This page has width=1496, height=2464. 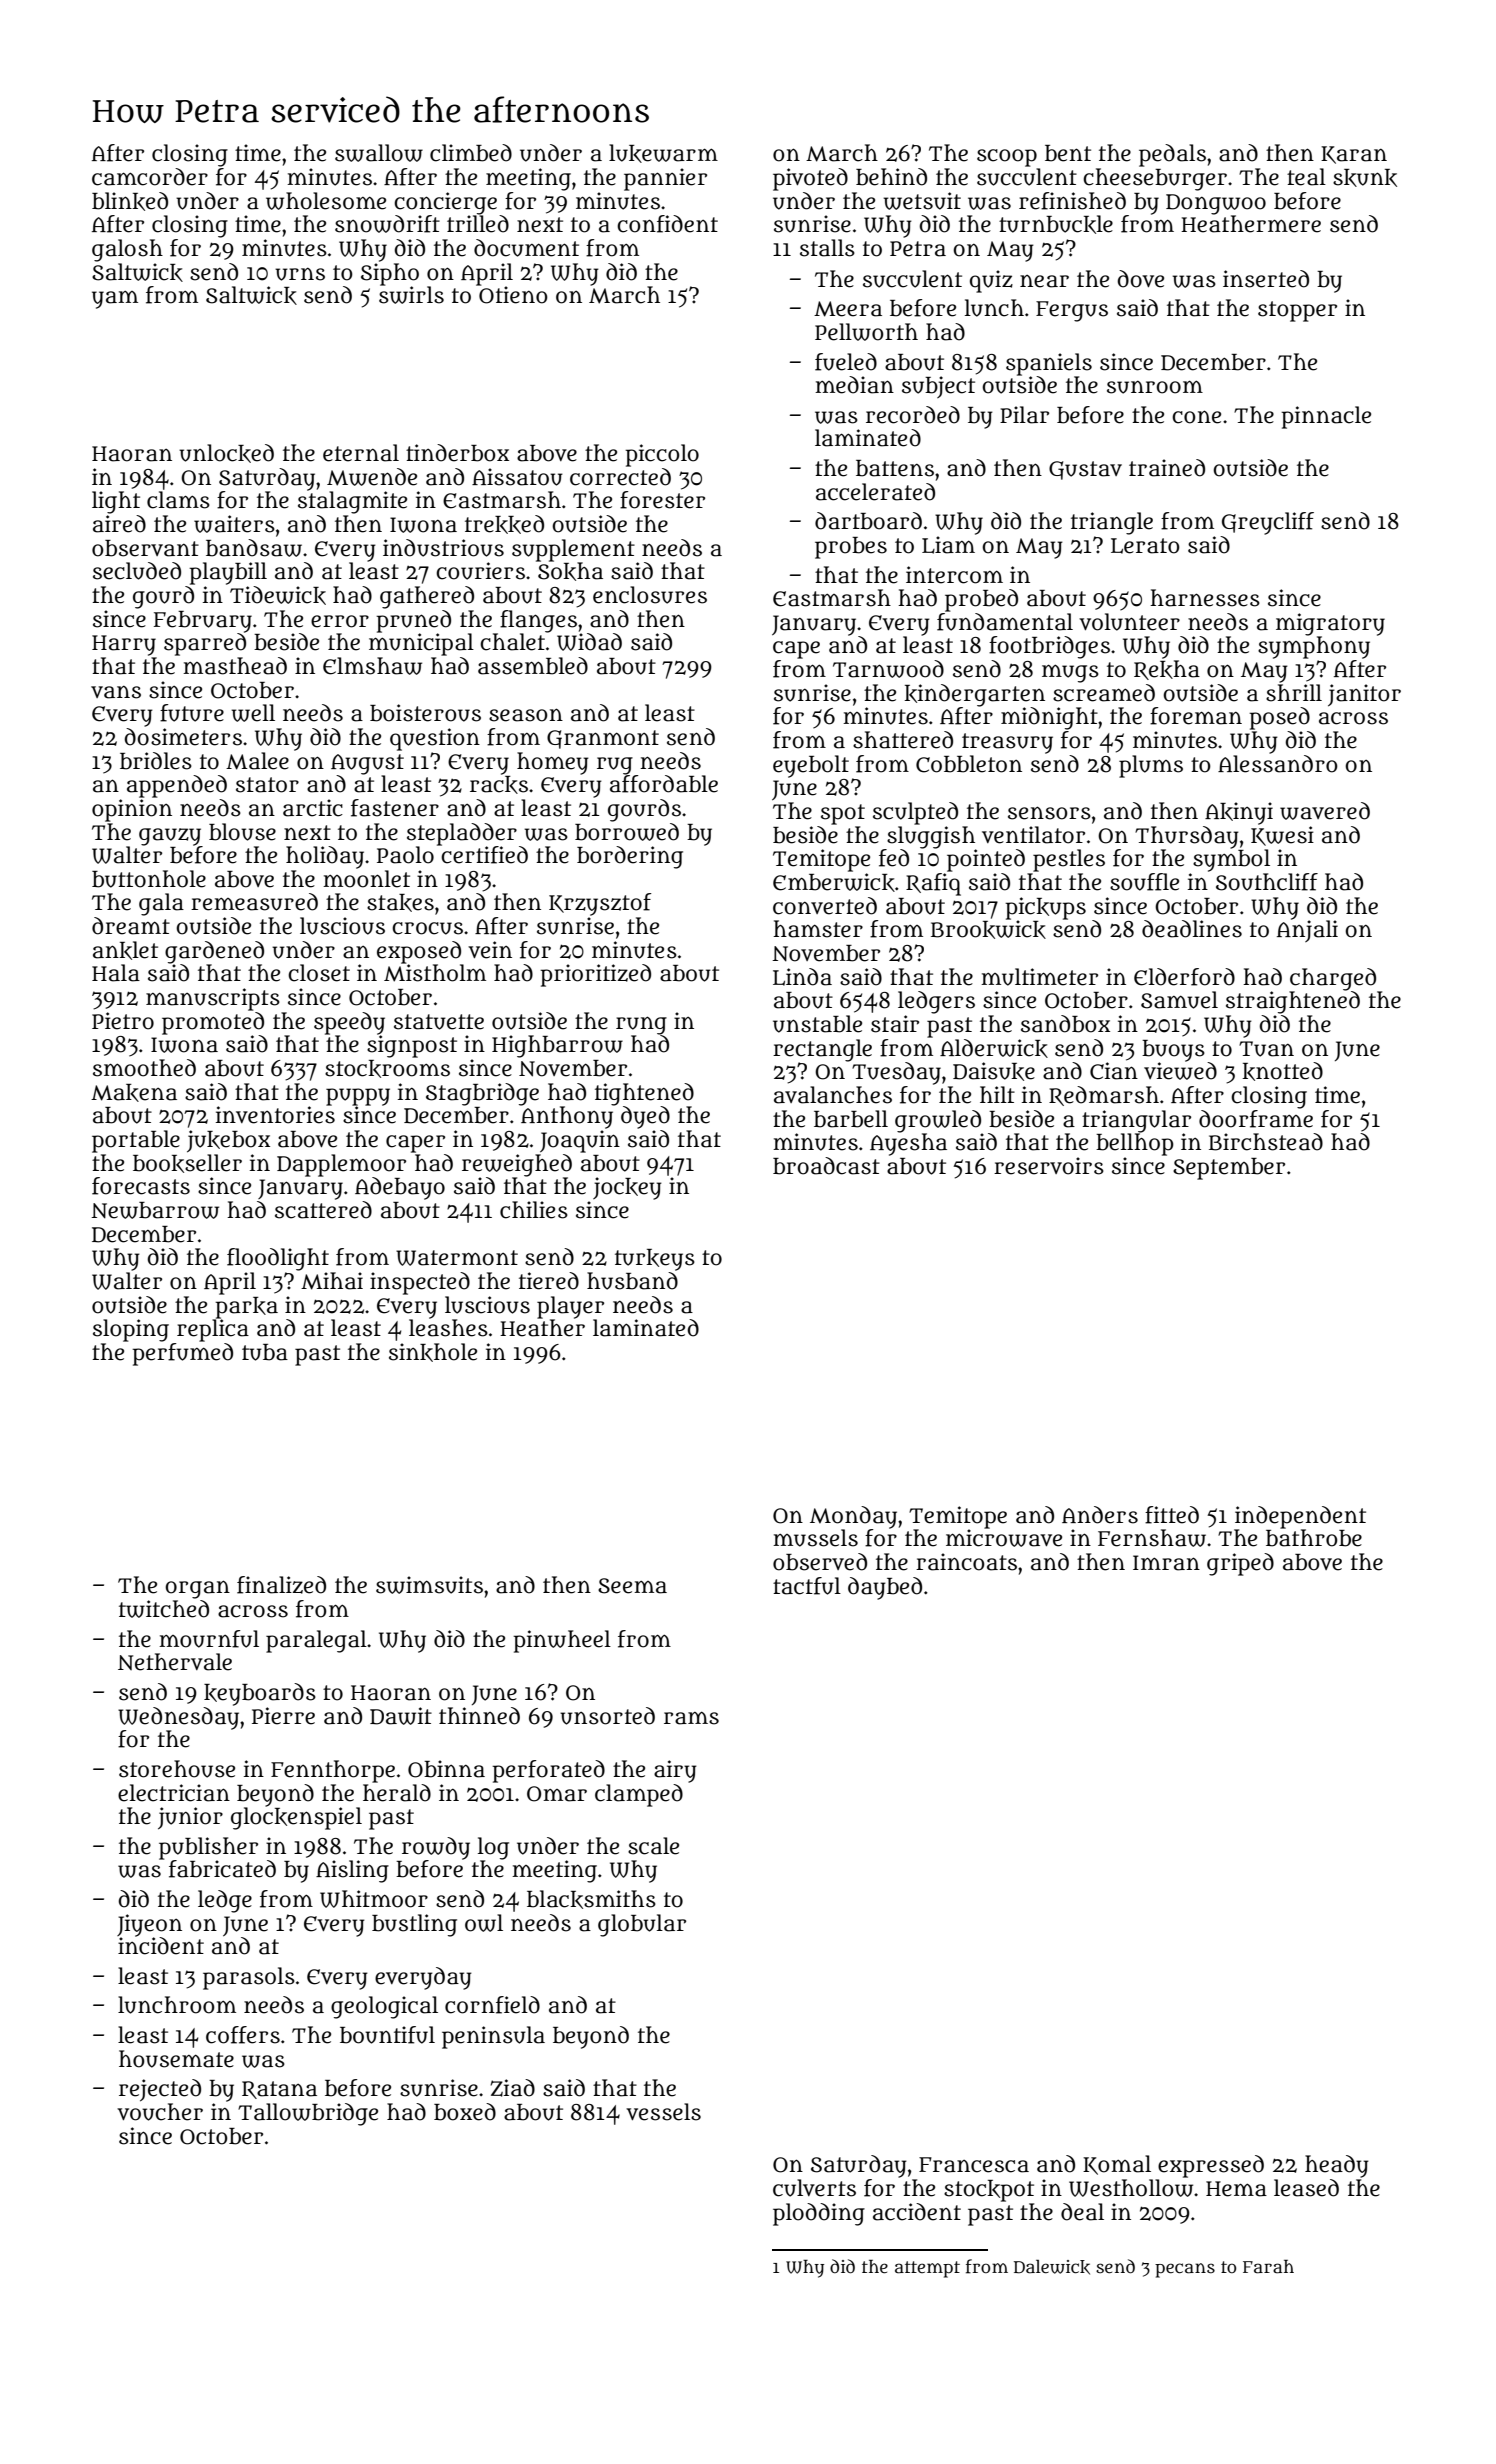 What do you see at coordinates (137, 571) in the page?
I see `secluded` at bounding box center [137, 571].
